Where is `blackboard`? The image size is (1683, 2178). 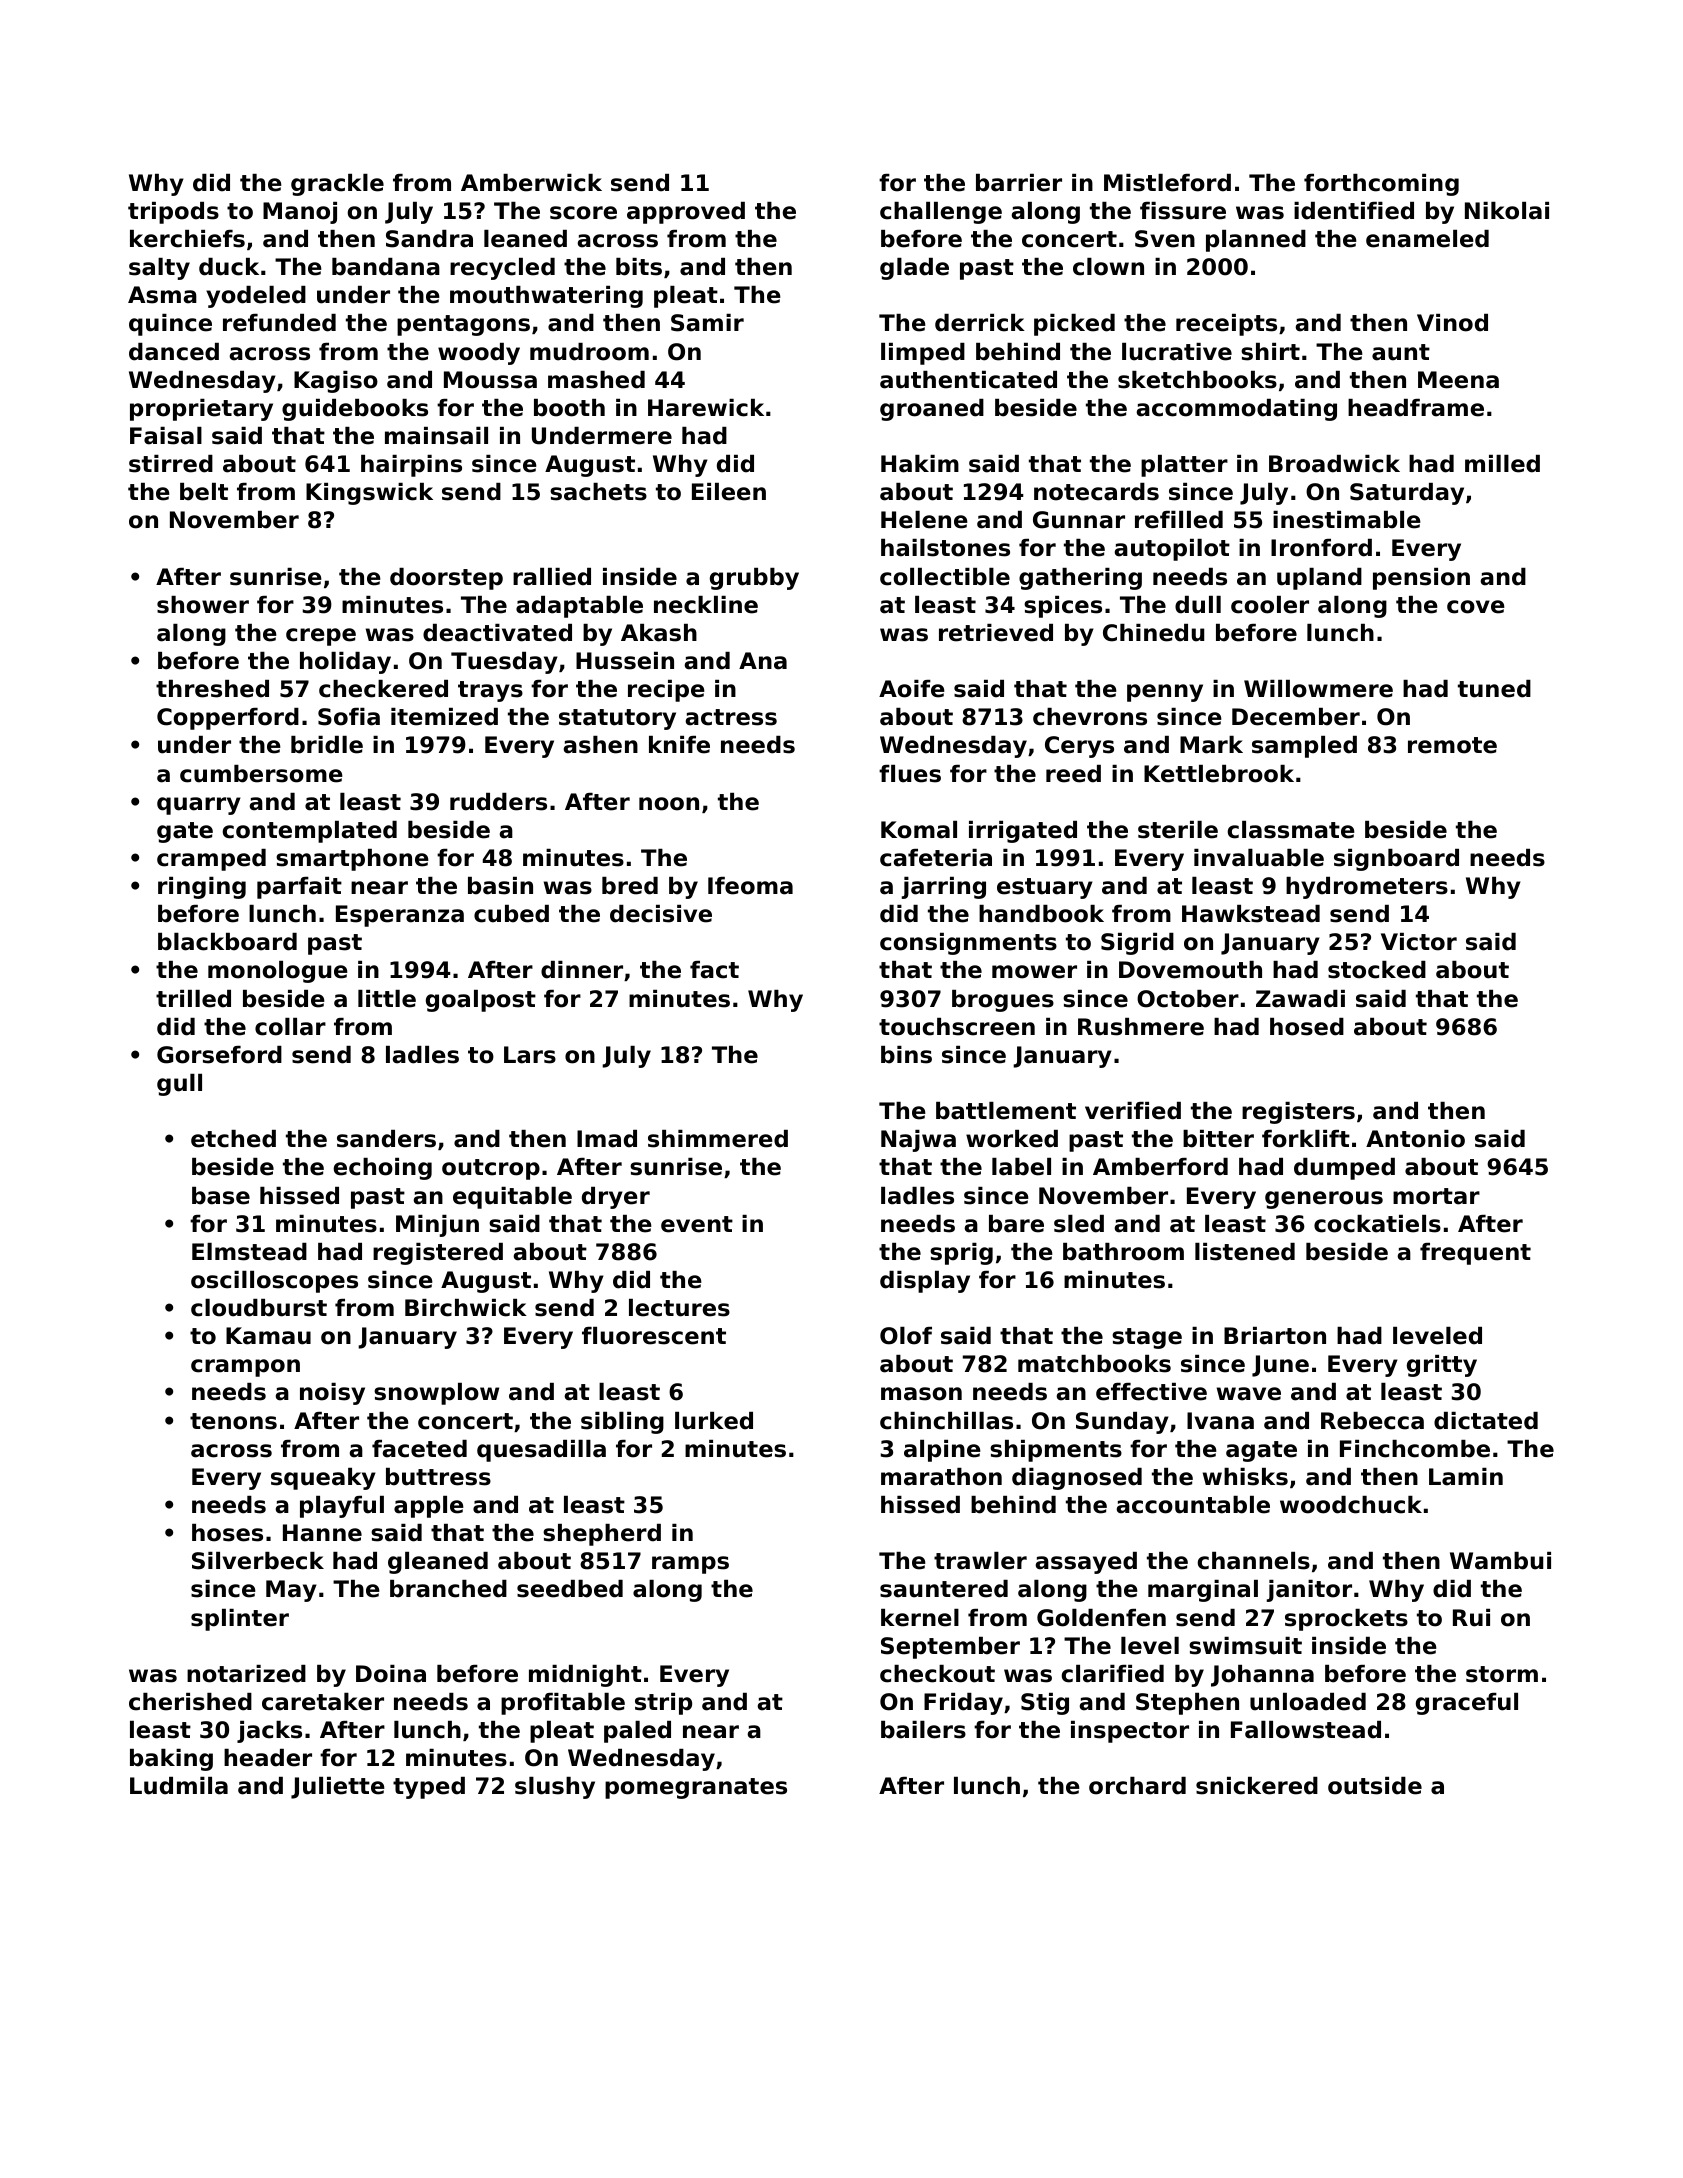 blackboard is located at coordinates (227, 942).
